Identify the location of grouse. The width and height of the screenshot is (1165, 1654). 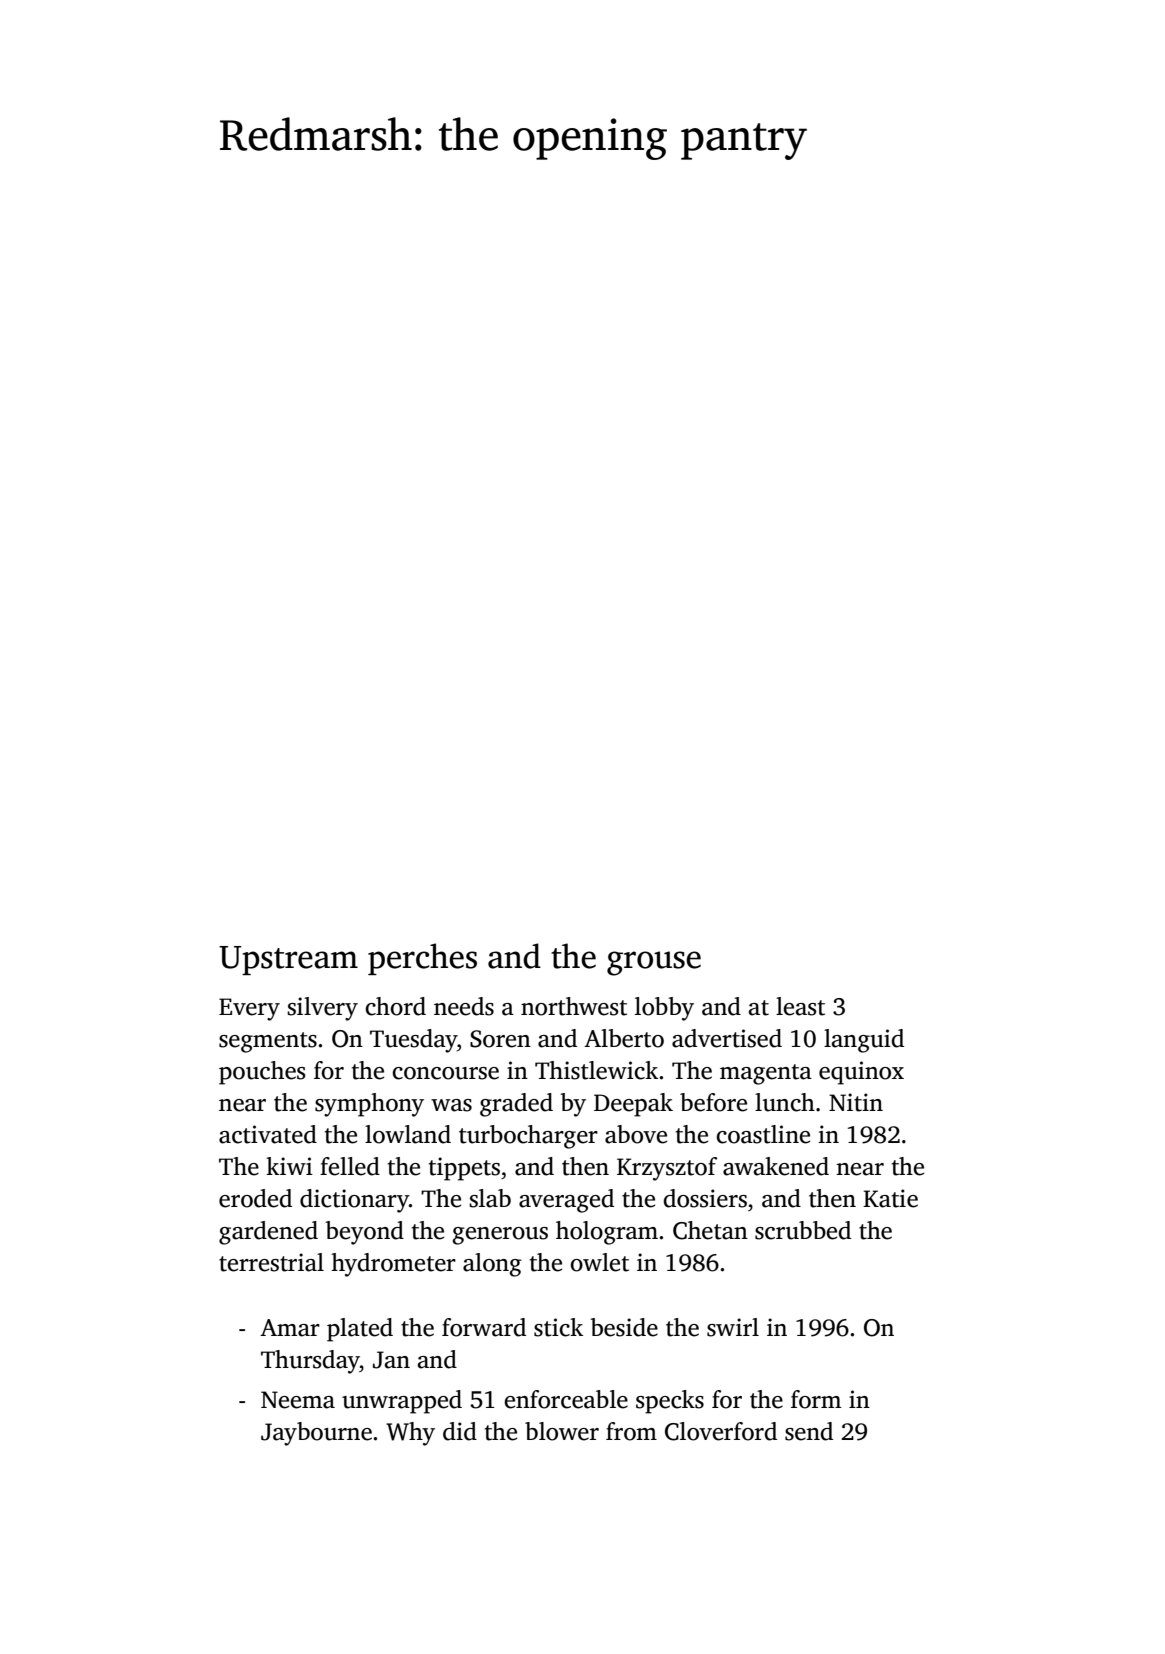
(654, 963).
